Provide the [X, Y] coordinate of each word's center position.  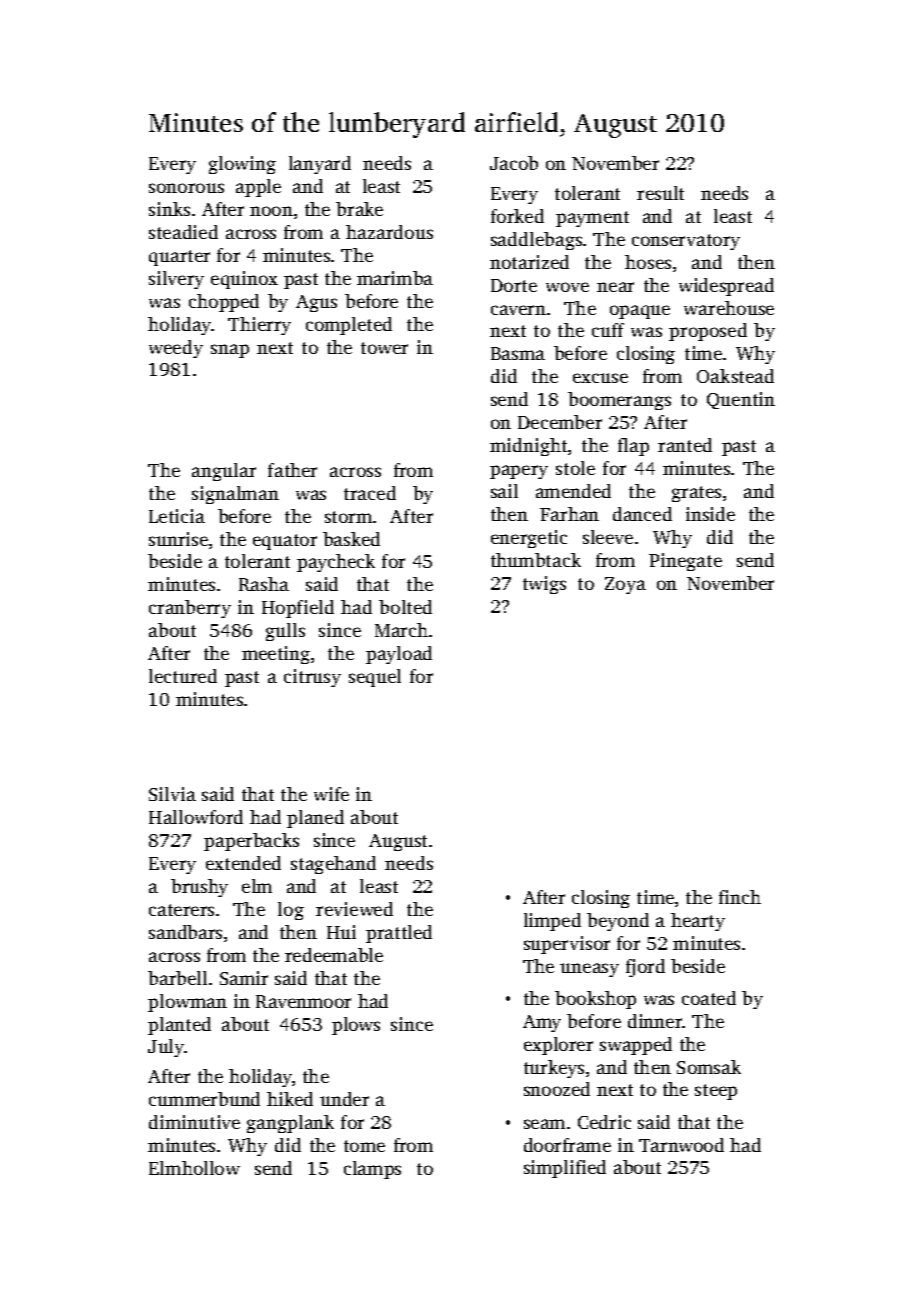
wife [331, 794]
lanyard [320, 165]
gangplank [290, 1124]
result [660, 193]
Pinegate [685, 562]
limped [552, 922]
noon [271, 211]
